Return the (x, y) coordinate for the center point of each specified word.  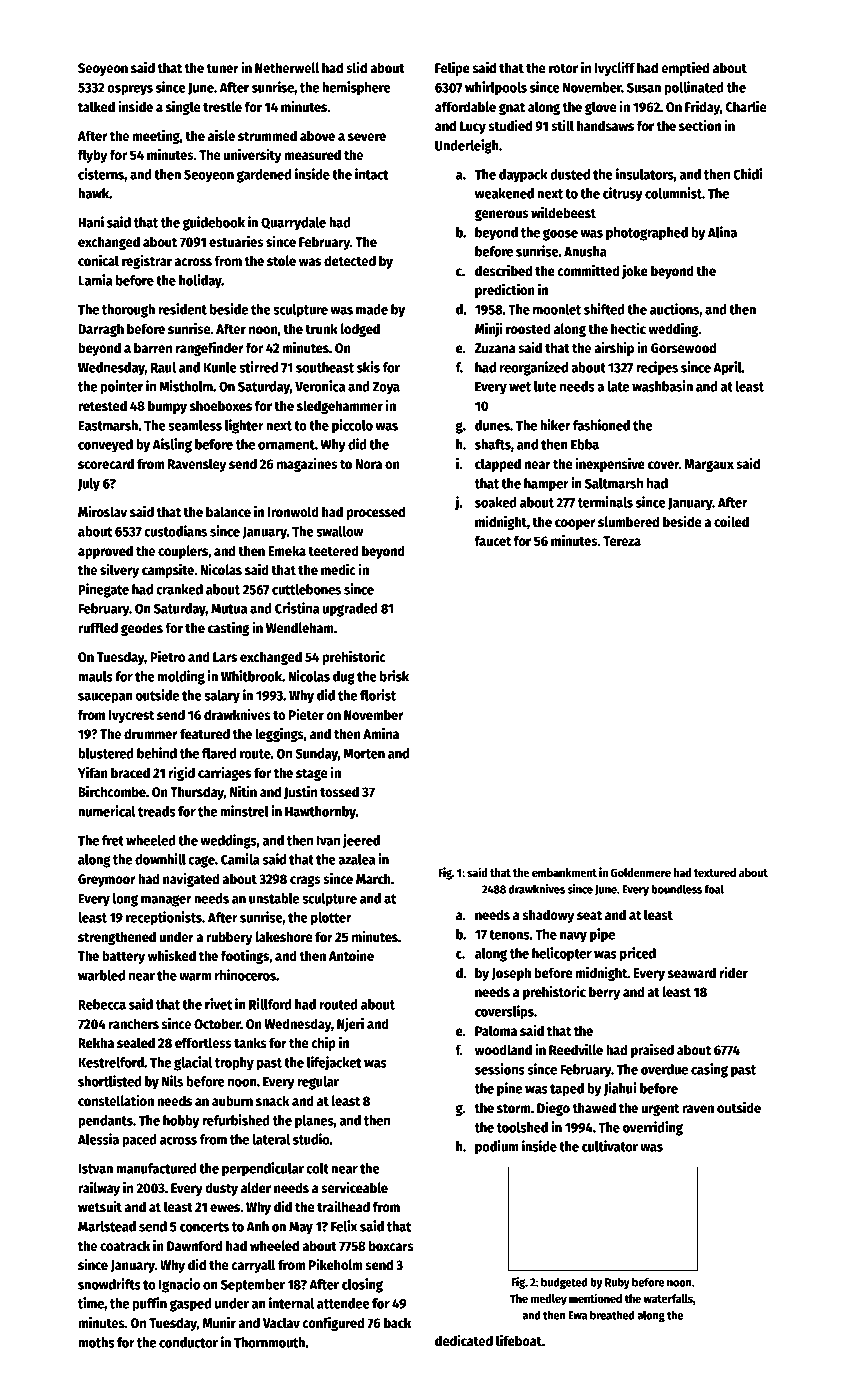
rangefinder (210, 348)
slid (356, 67)
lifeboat (519, 1340)
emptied (685, 69)
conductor (188, 1342)
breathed (612, 1315)
